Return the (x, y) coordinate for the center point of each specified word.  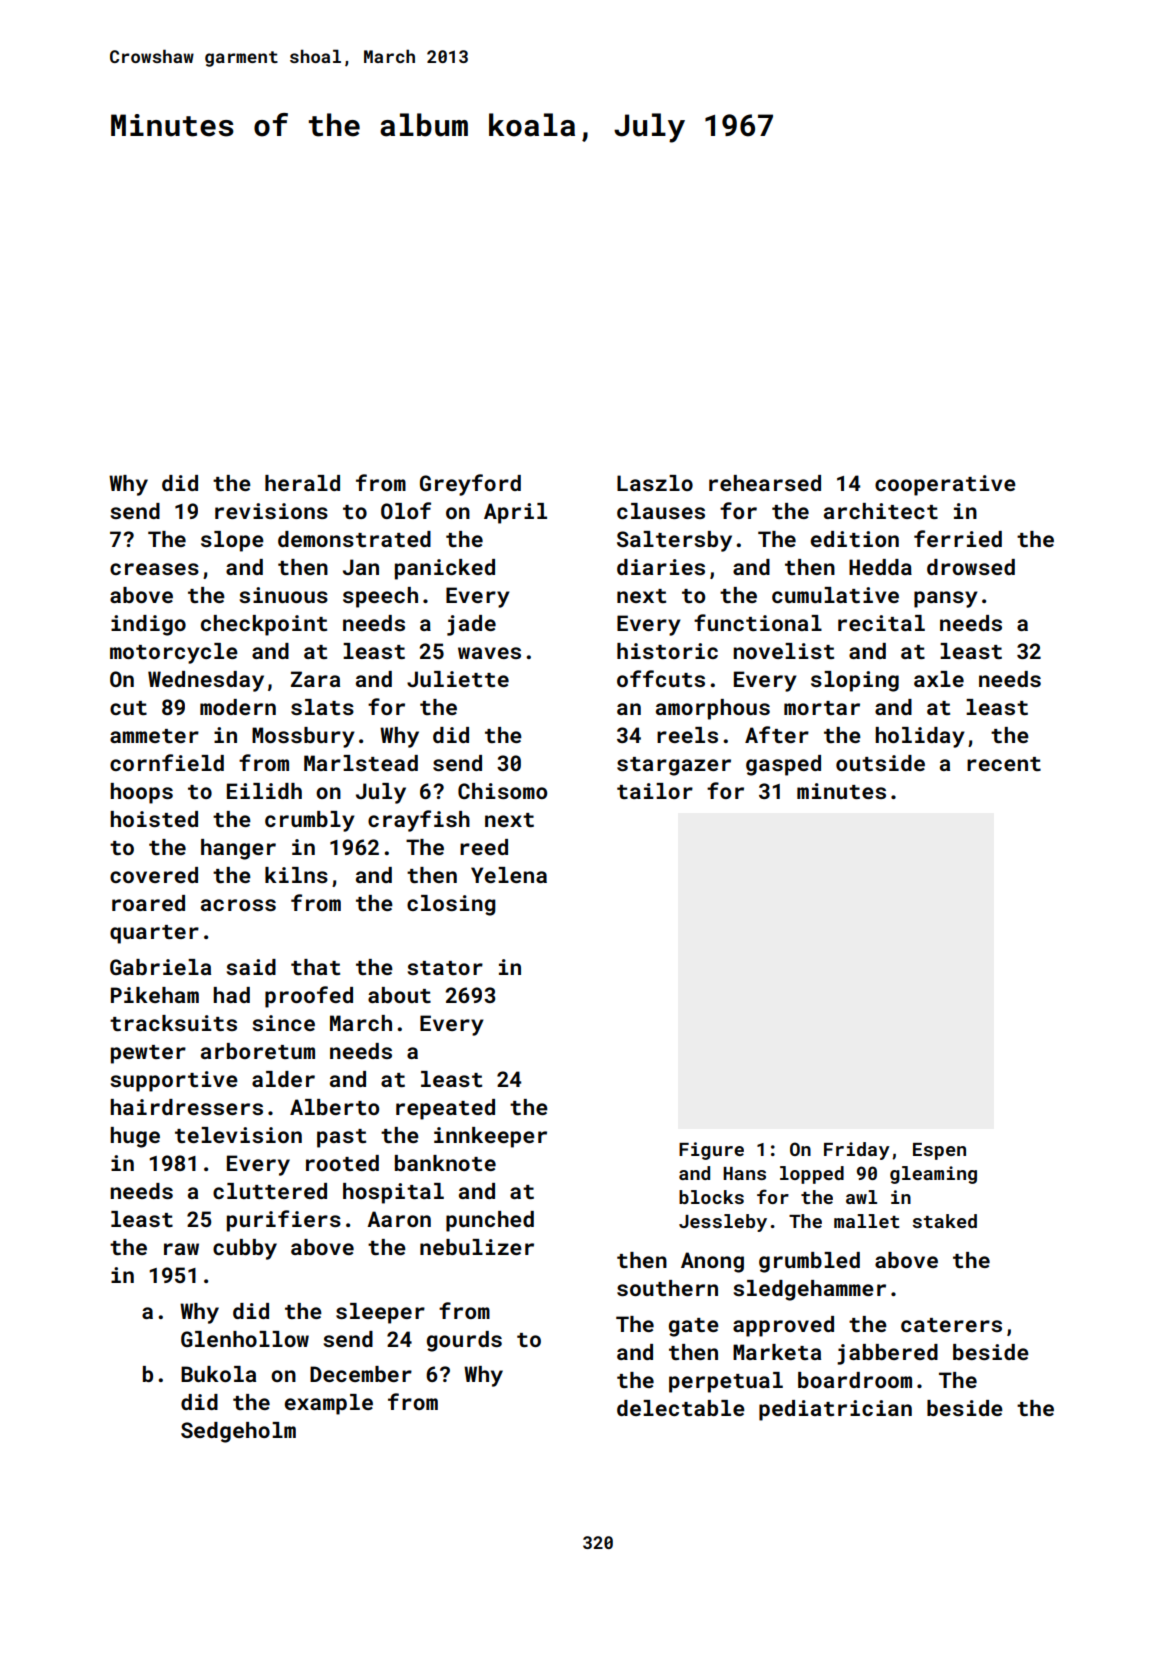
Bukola (218, 1374)
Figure (711, 1151)
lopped (812, 1175)
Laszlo (655, 483)
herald (302, 483)
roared (148, 903)
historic (667, 651)
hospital (393, 1193)
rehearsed (765, 483)
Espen (939, 1151)
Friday (857, 1151)
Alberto (334, 1107)
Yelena (509, 875)
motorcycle (174, 653)
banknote (445, 1163)
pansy (946, 599)
